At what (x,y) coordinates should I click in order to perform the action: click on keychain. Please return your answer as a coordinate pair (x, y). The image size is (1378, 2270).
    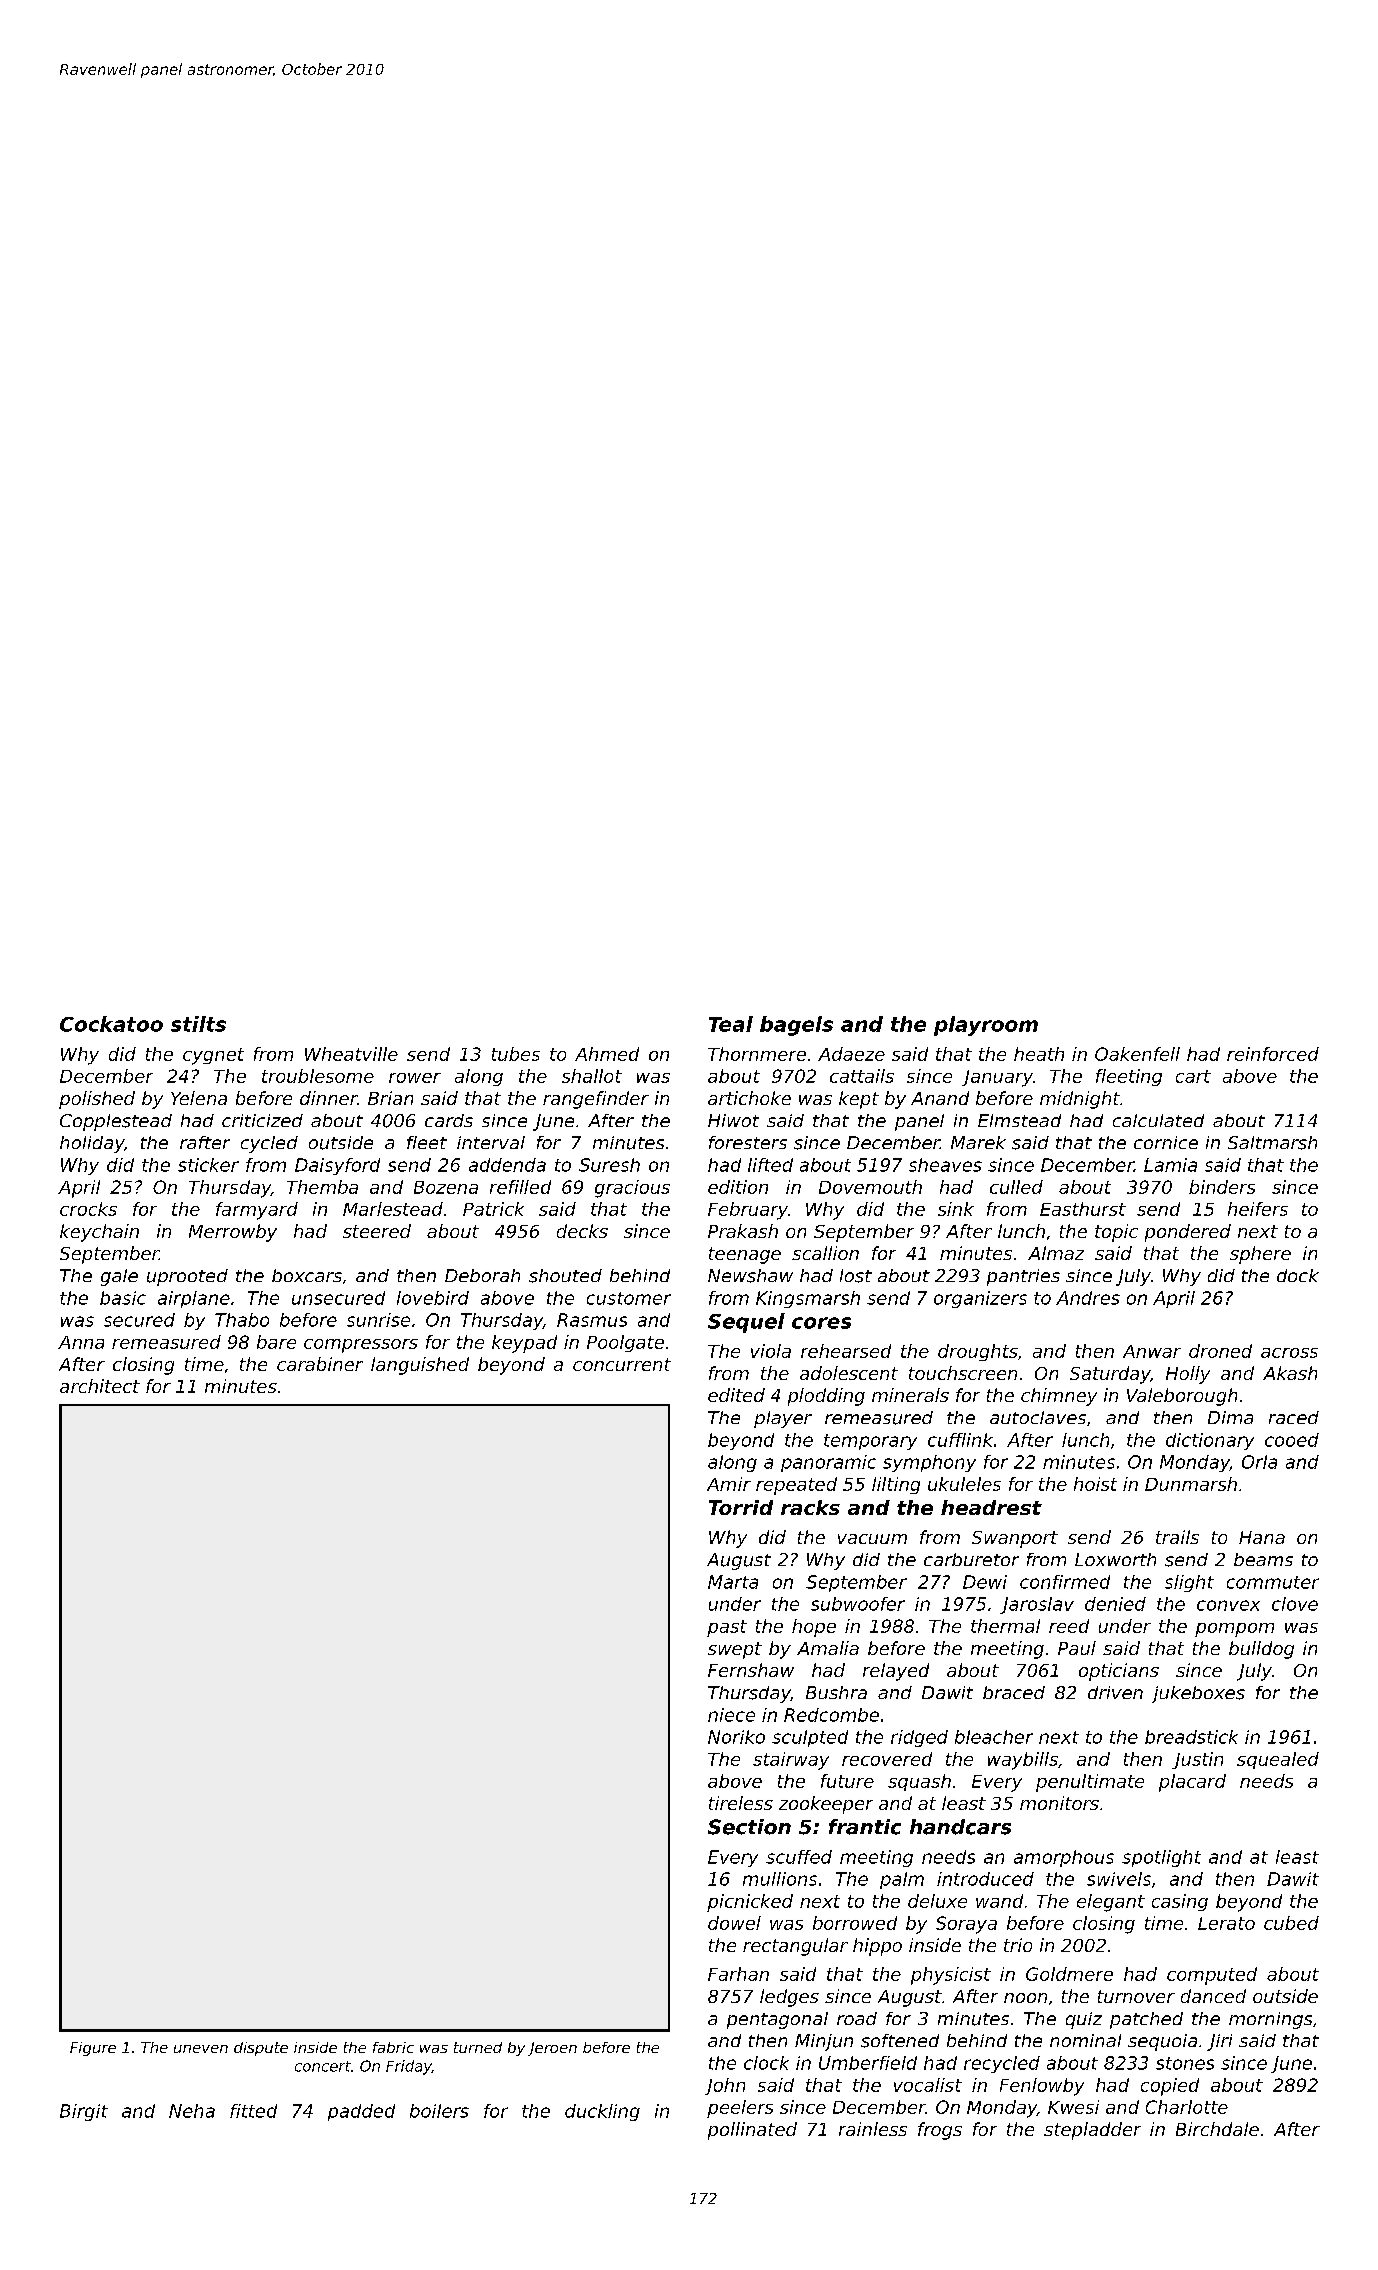
    Looking at the image, I should click on (99, 1233).
